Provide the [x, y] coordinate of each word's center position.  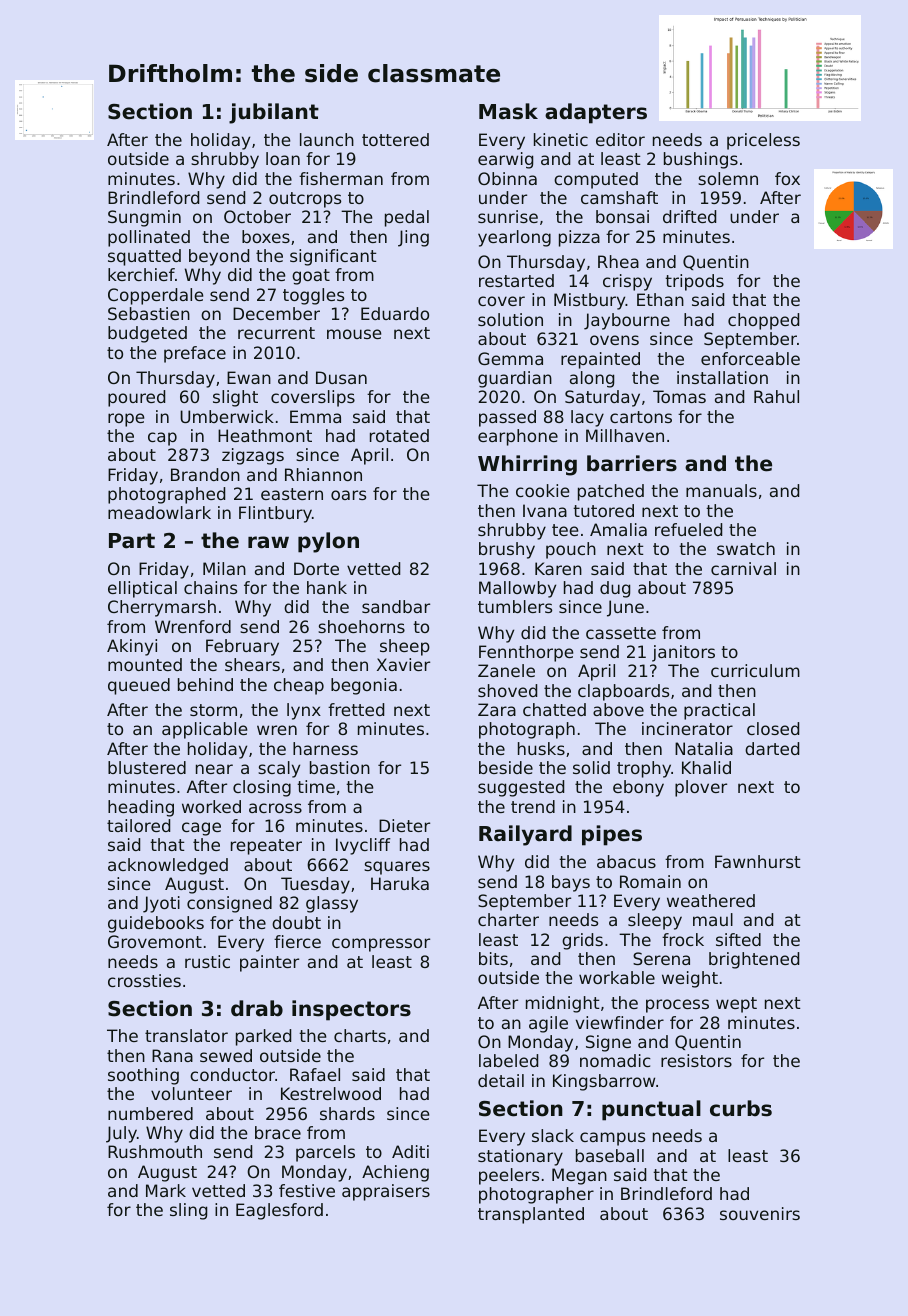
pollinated [149, 238]
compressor [381, 945]
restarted [516, 280]
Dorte [316, 568]
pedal [407, 218]
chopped [763, 321]
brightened [754, 960]
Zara [497, 709]
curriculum [755, 670]
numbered [150, 1113]
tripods [694, 282]
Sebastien [149, 313]
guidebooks [156, 924]
